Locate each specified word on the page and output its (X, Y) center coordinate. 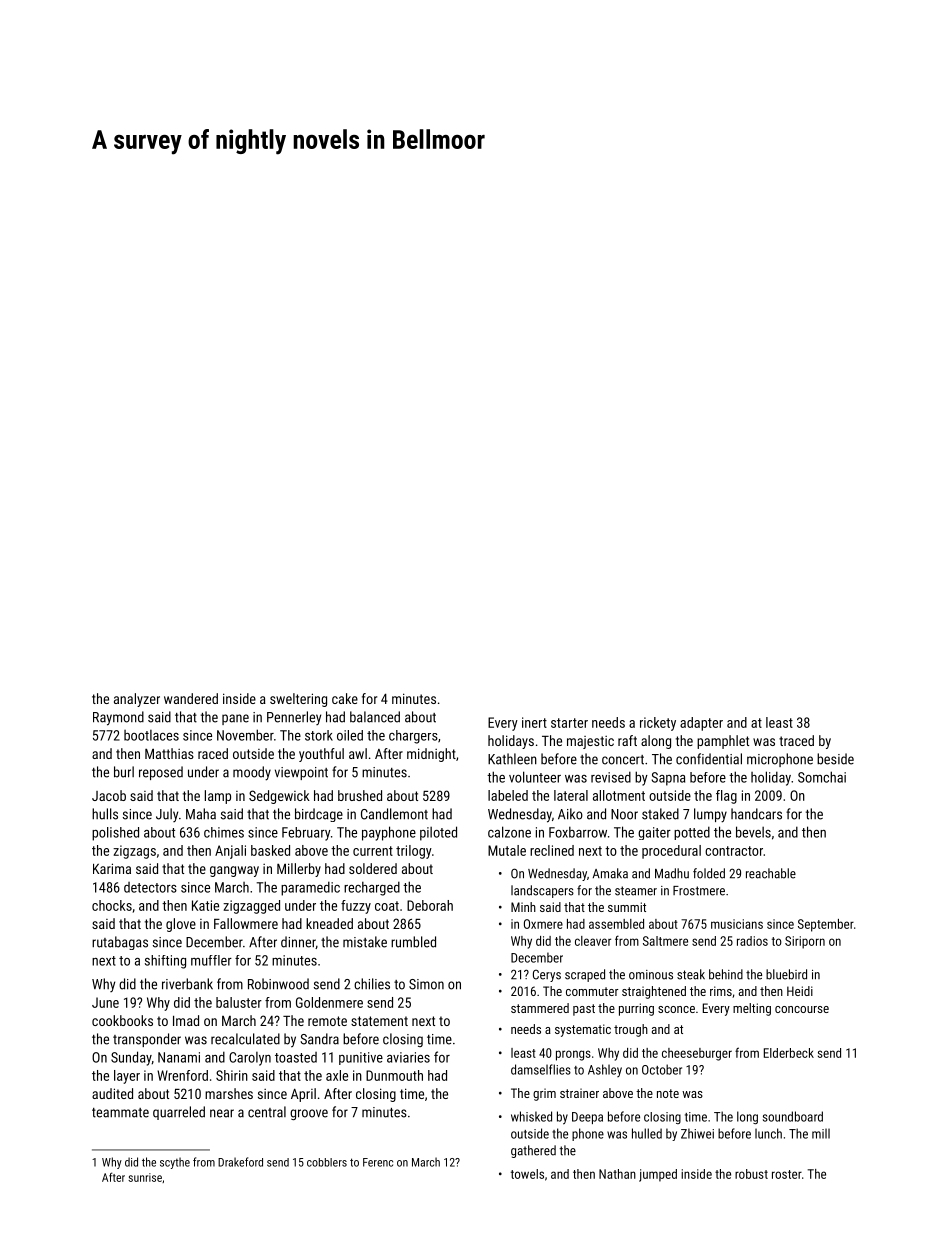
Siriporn (805, 942)
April (303, 1095)
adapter (701, 724)
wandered (191, 698)
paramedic (310, 888)
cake (345, 698)
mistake (365, 942)
